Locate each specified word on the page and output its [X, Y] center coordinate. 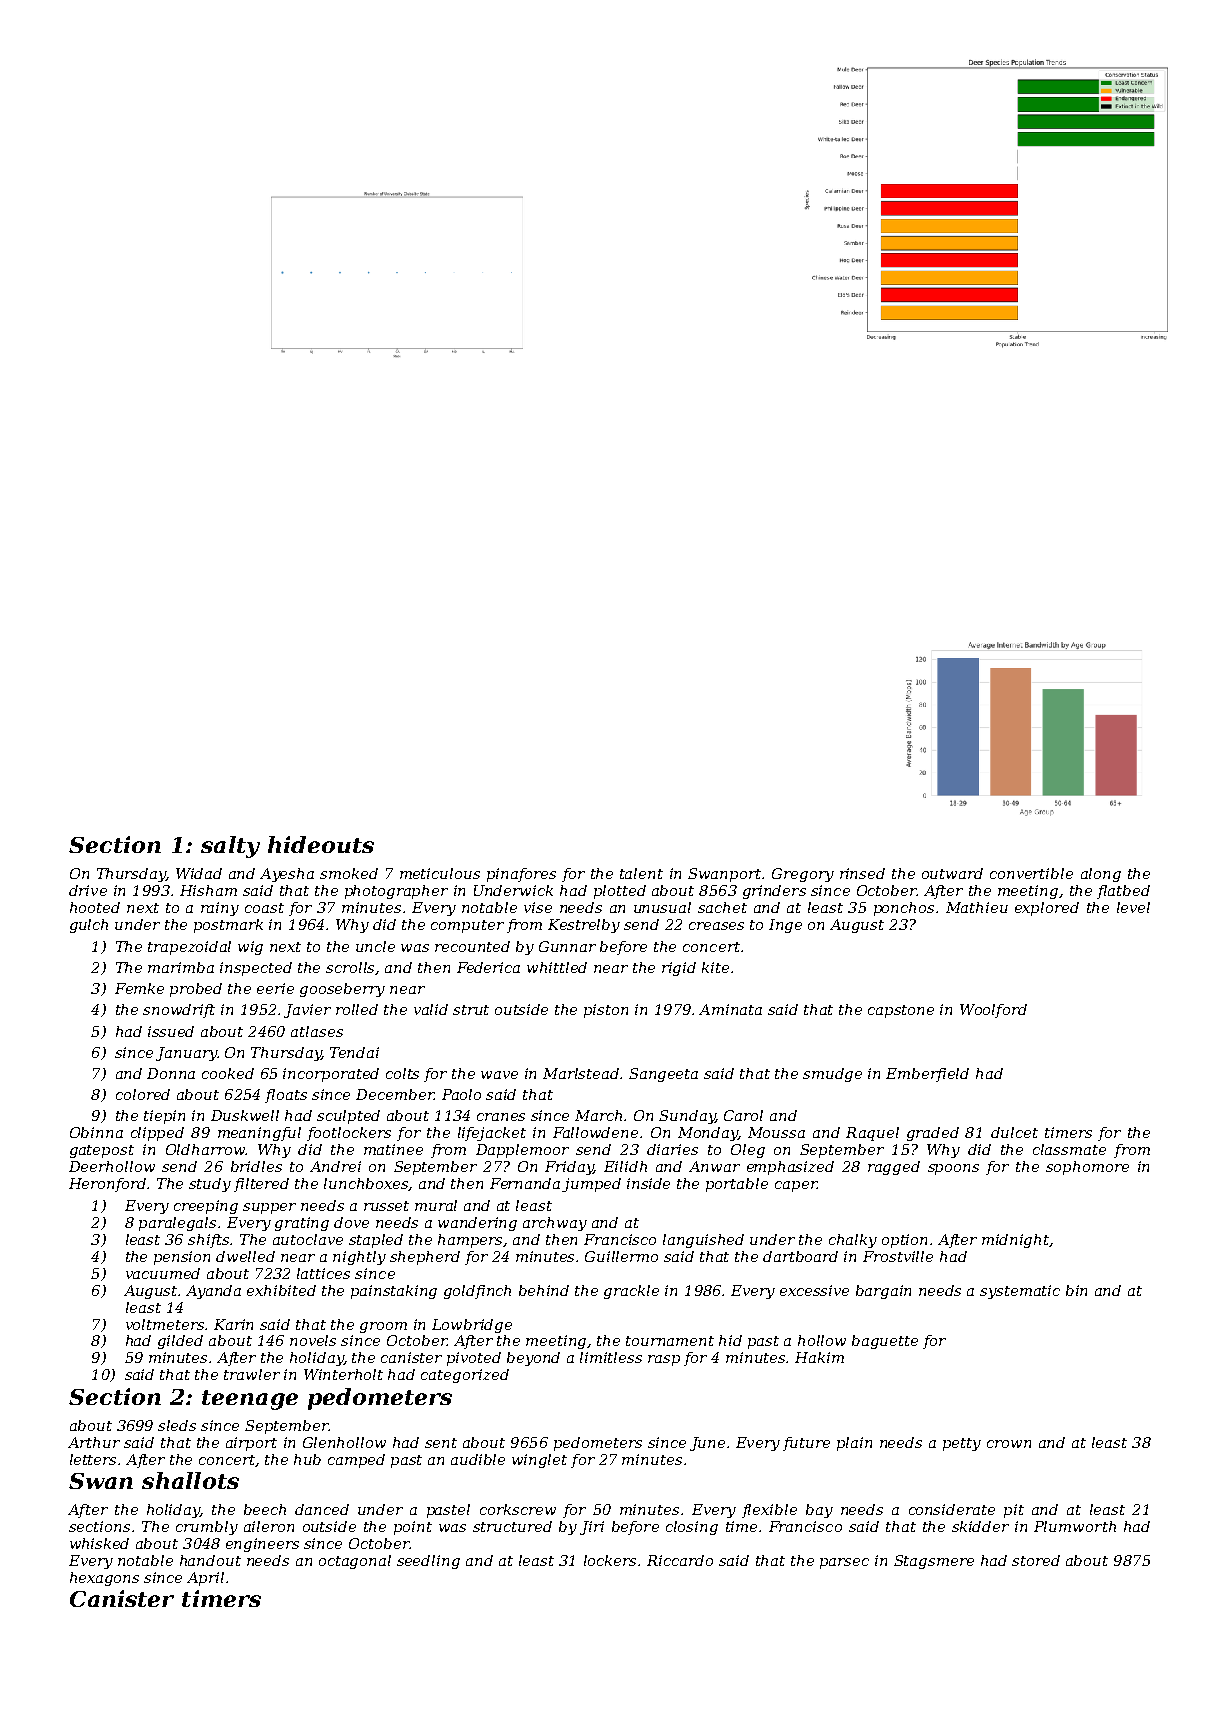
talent [641, 873]
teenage [250, 1400]
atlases [317, 1031]
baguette [885, 1342]
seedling [428, 1562]
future [806, 1444]
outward [952, 873]
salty [230, 847]
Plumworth [1075, 1526]
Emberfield [927, 1075]
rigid [679, 969]
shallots [190, 1480]
